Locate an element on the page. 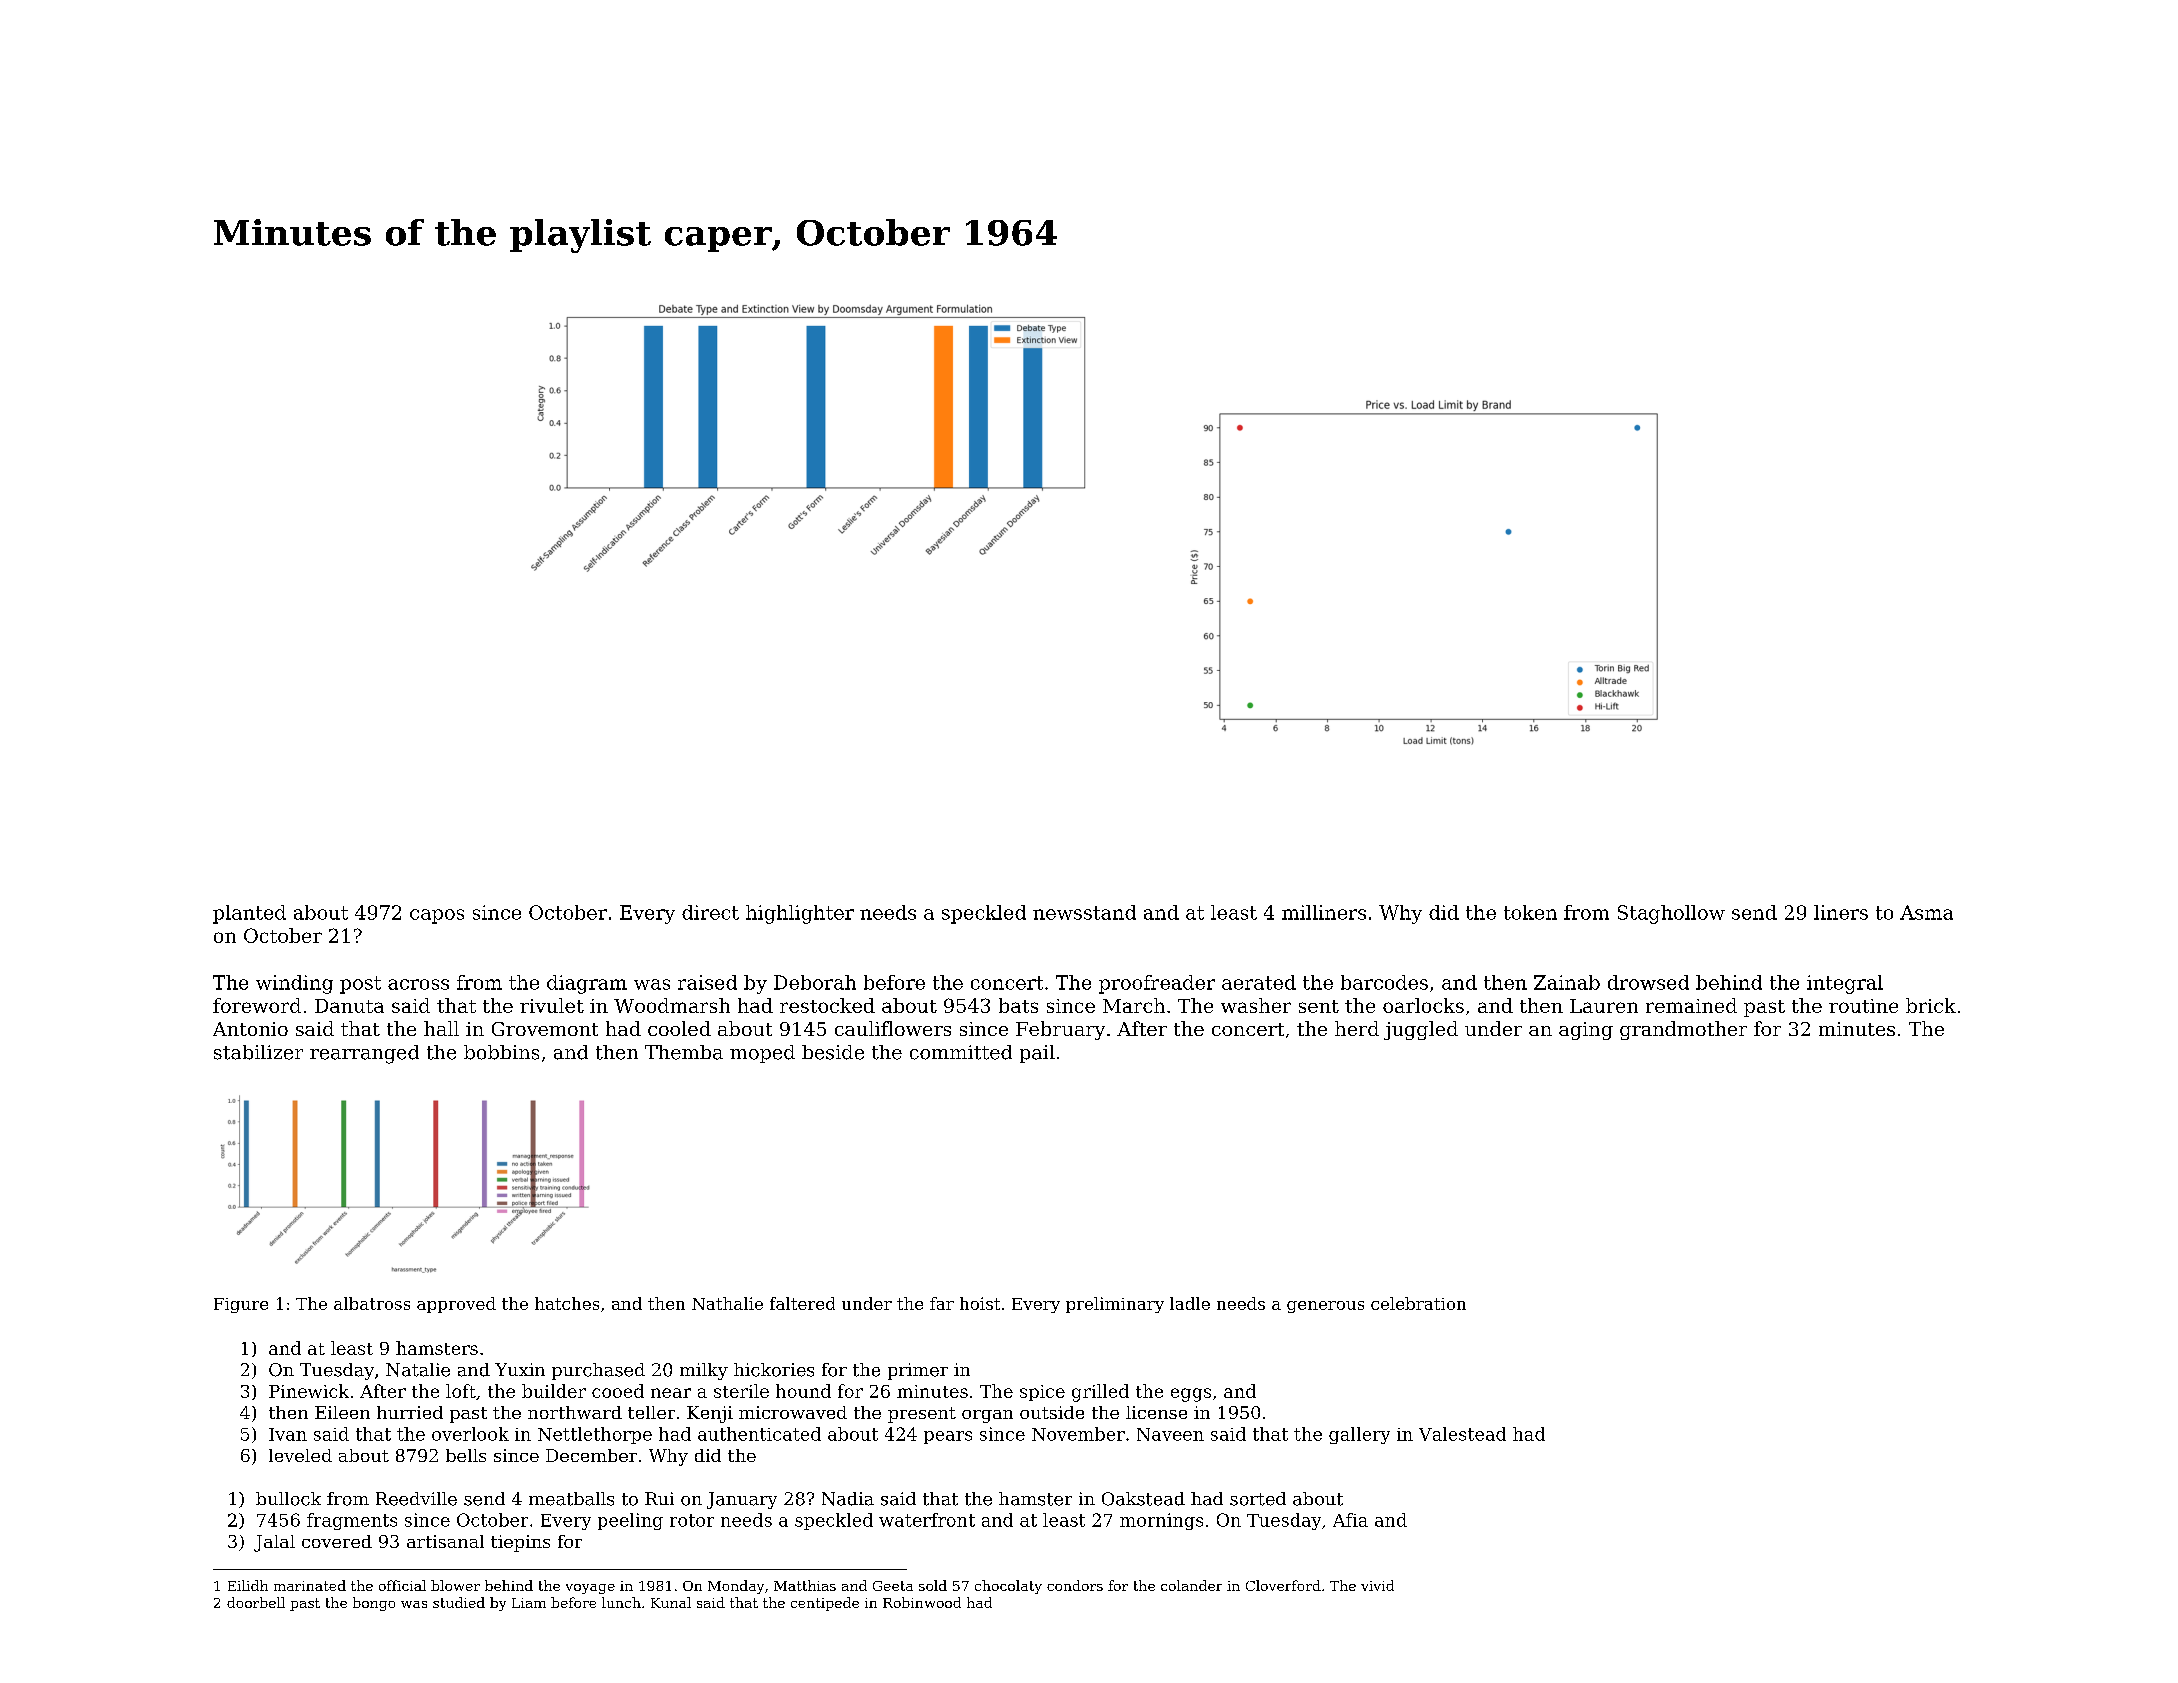 The image size is (2178, 1683). doorbell is located at coordinates (256, 1602).
